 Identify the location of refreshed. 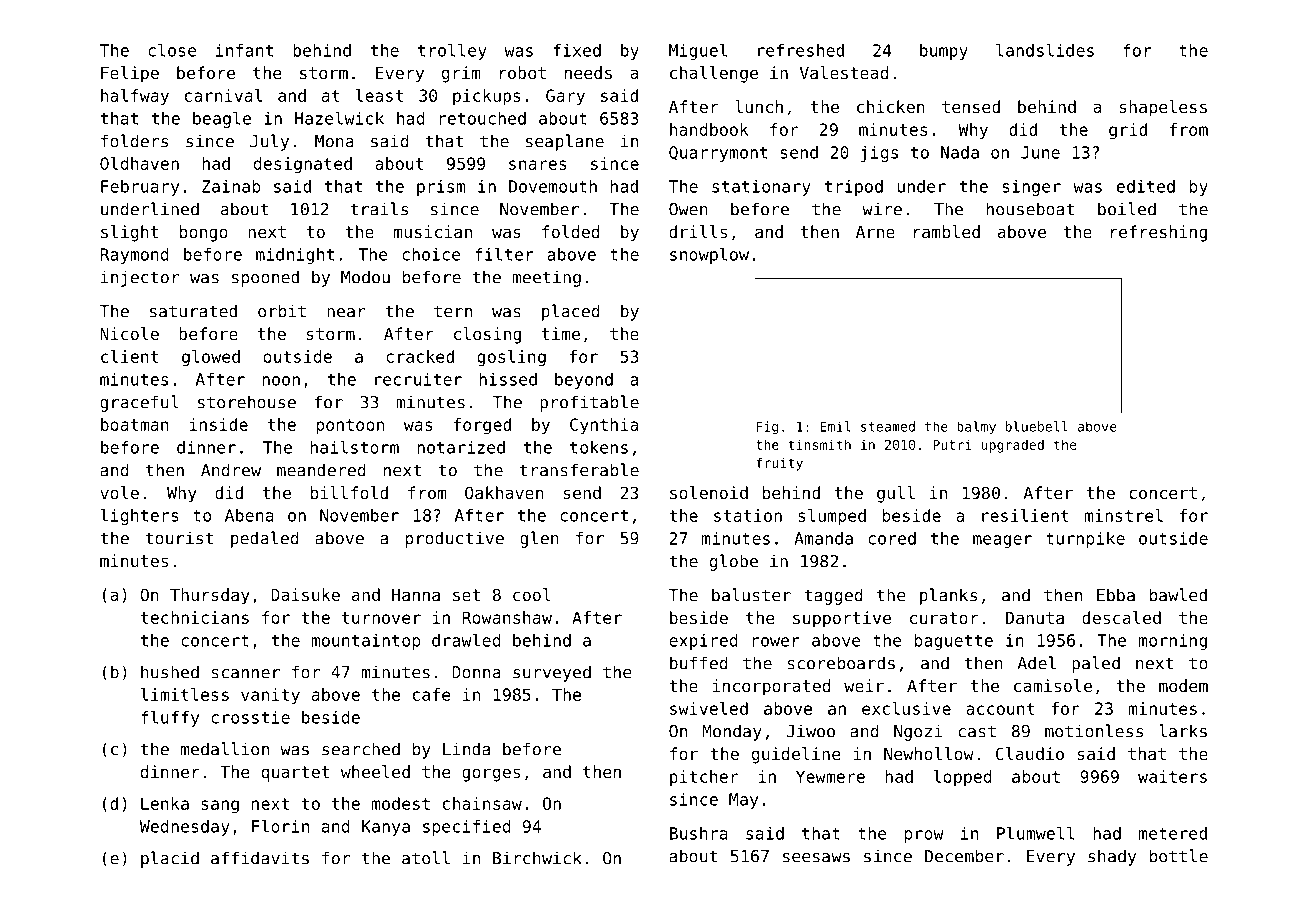
(801, 50).
